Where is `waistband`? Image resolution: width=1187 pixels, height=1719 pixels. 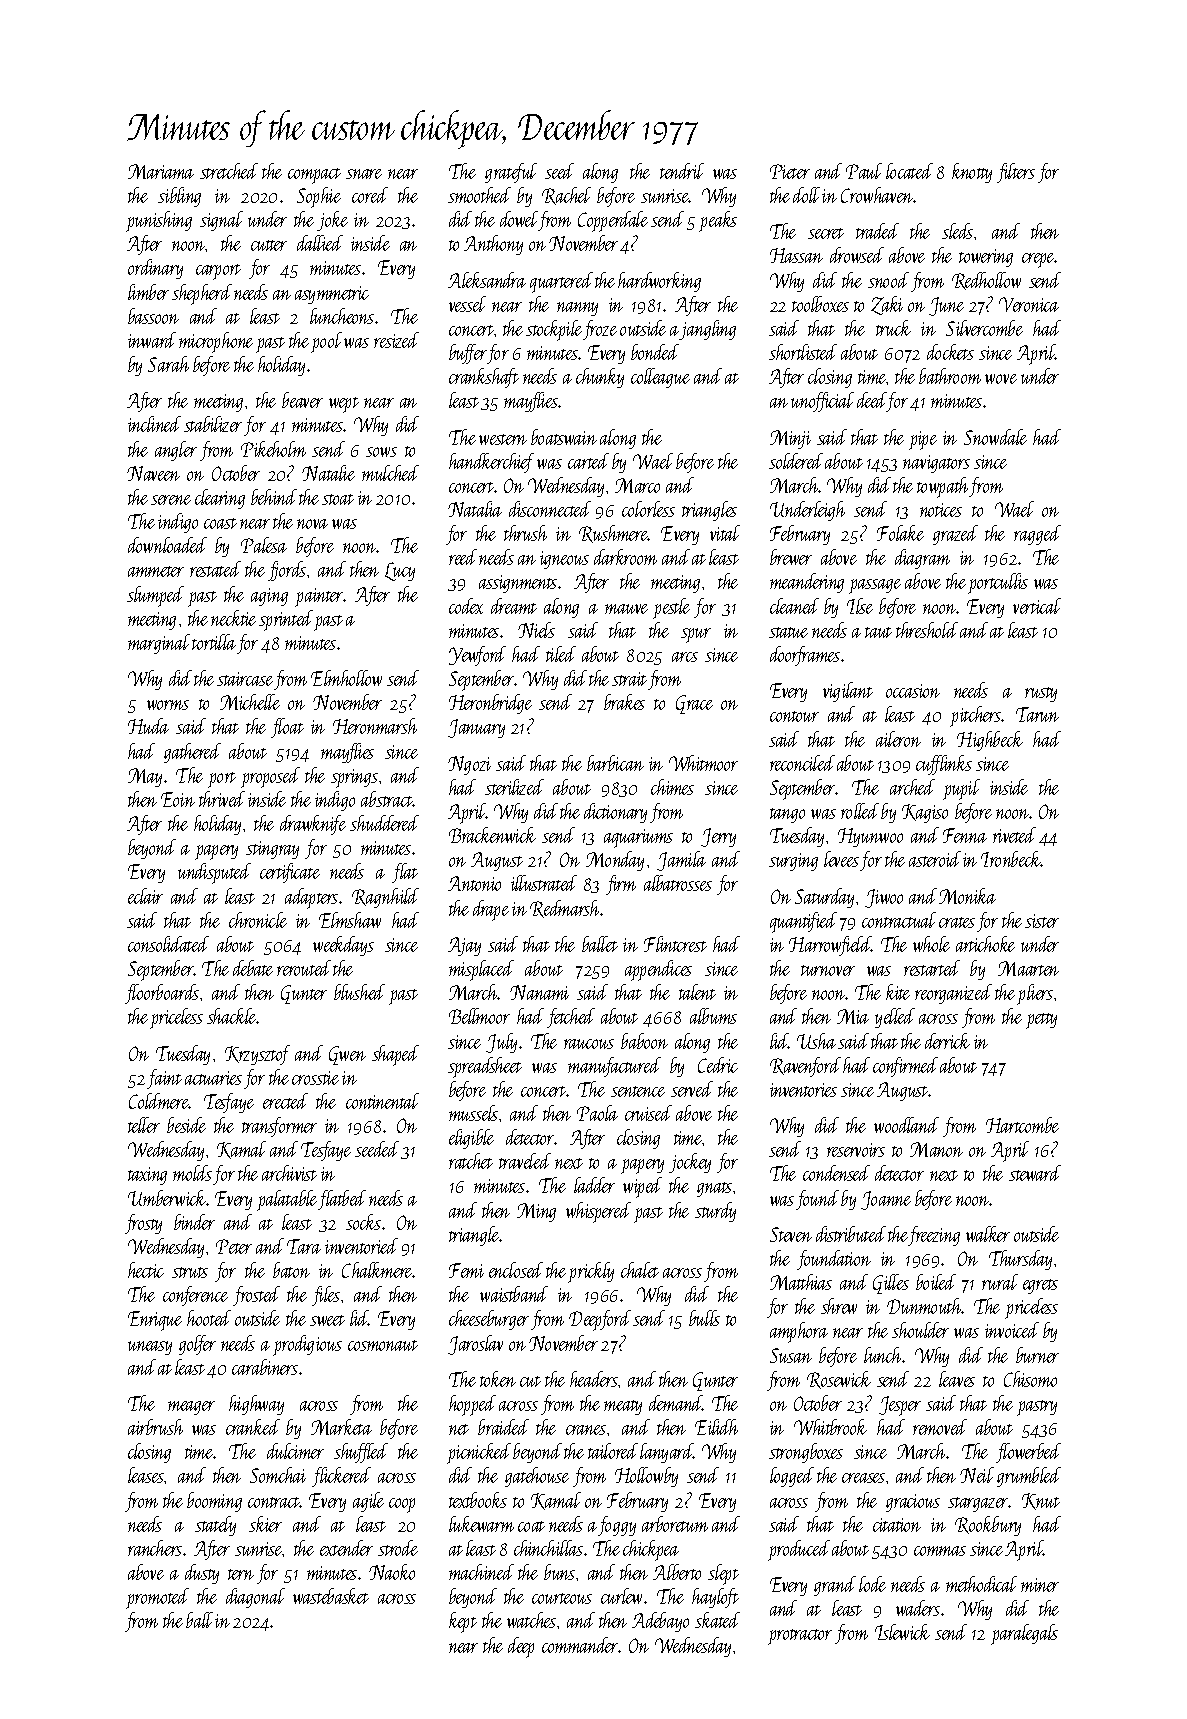 waistband is located at coordinates (514, 1294).
